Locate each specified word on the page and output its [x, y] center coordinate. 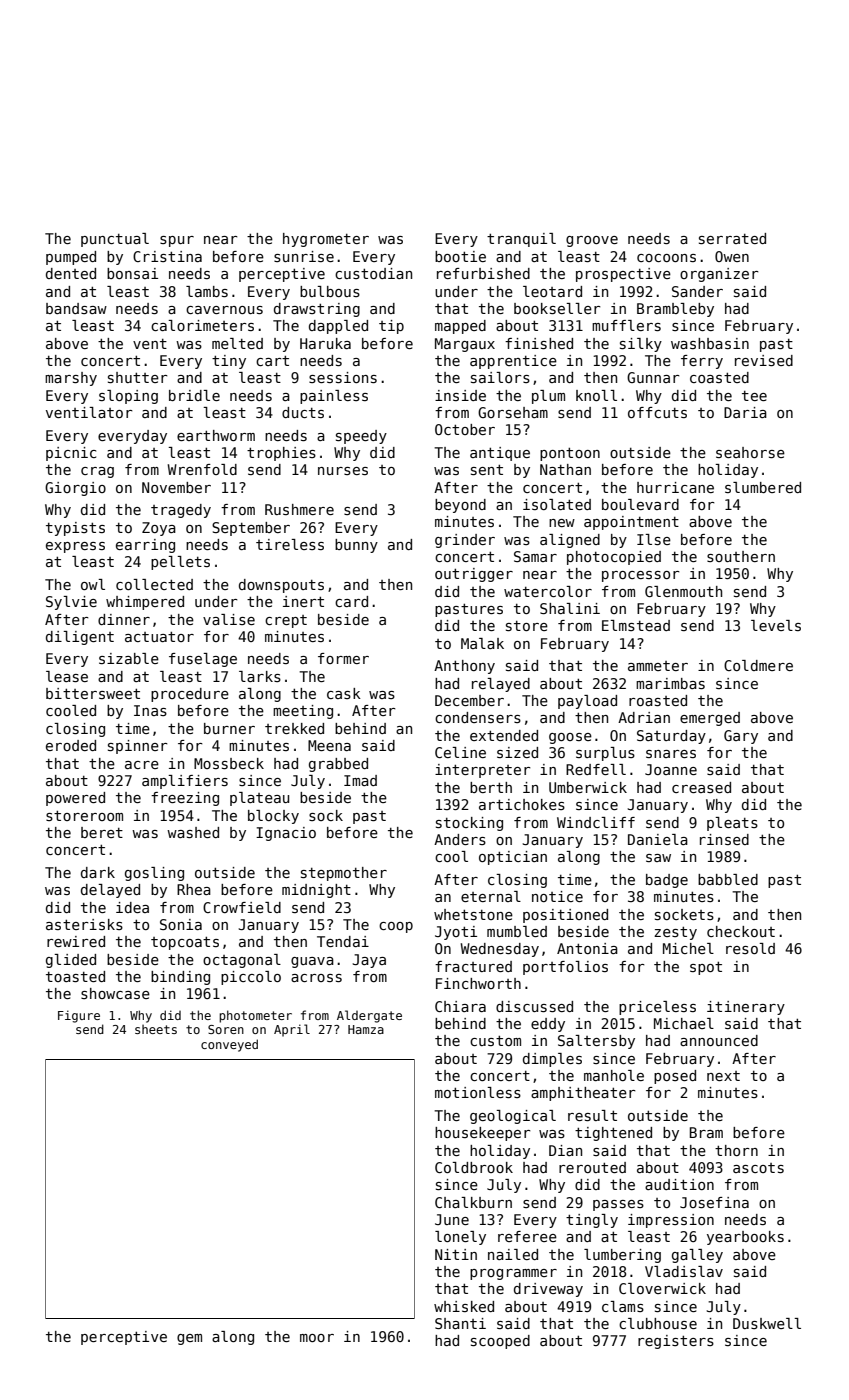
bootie [460, 256]
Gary [741, 737]
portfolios [565, 968]
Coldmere [758, 665]
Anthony [464, 667]
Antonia [587, 948]
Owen [732, 256]
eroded [71, 745]
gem [189, 1339]
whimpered [145, 603]
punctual [115, 240]
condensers [478, 717]
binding [180, 978]
